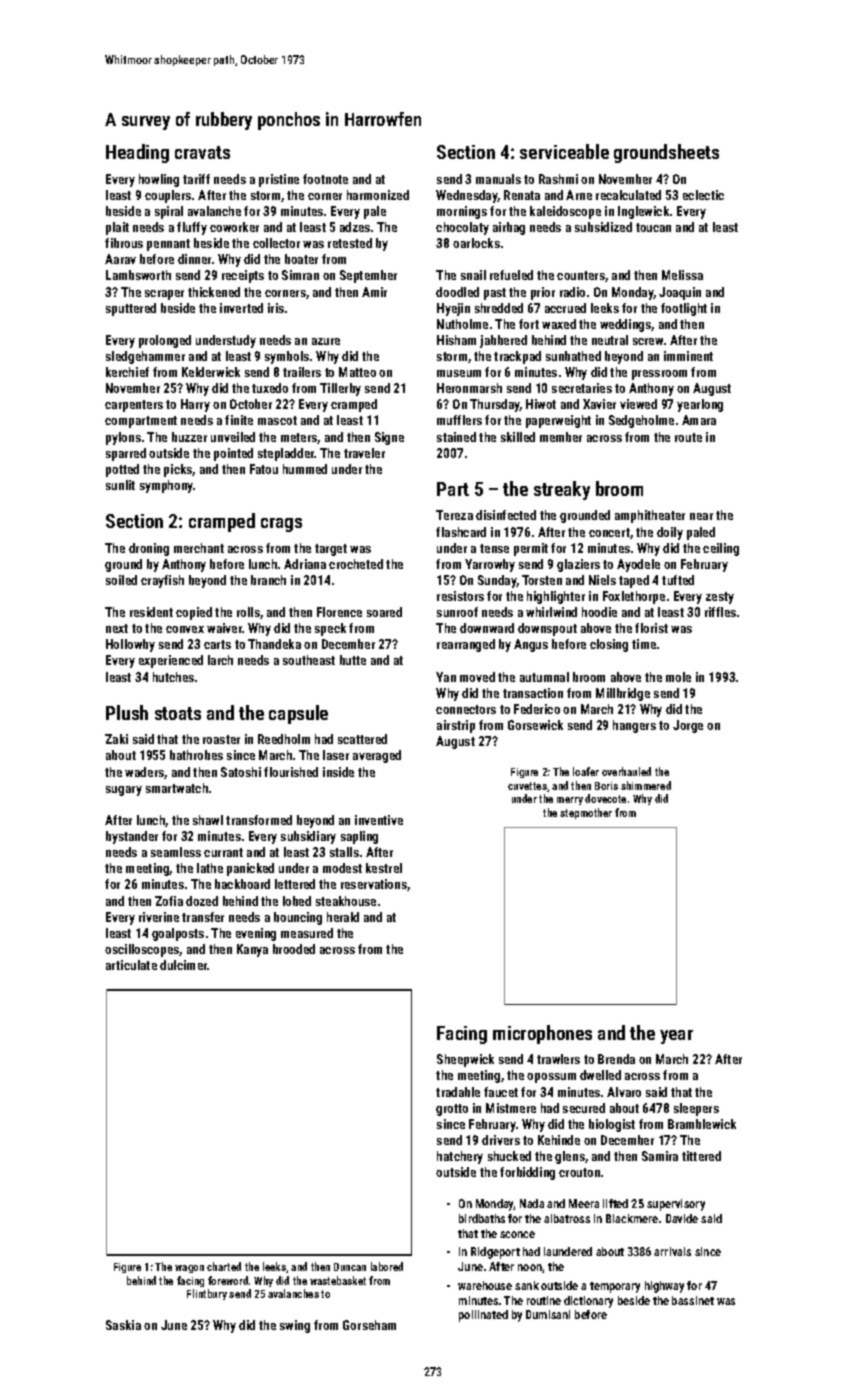 The image size is (849, 1400). I want to click on manuals, so click(498, 179).
